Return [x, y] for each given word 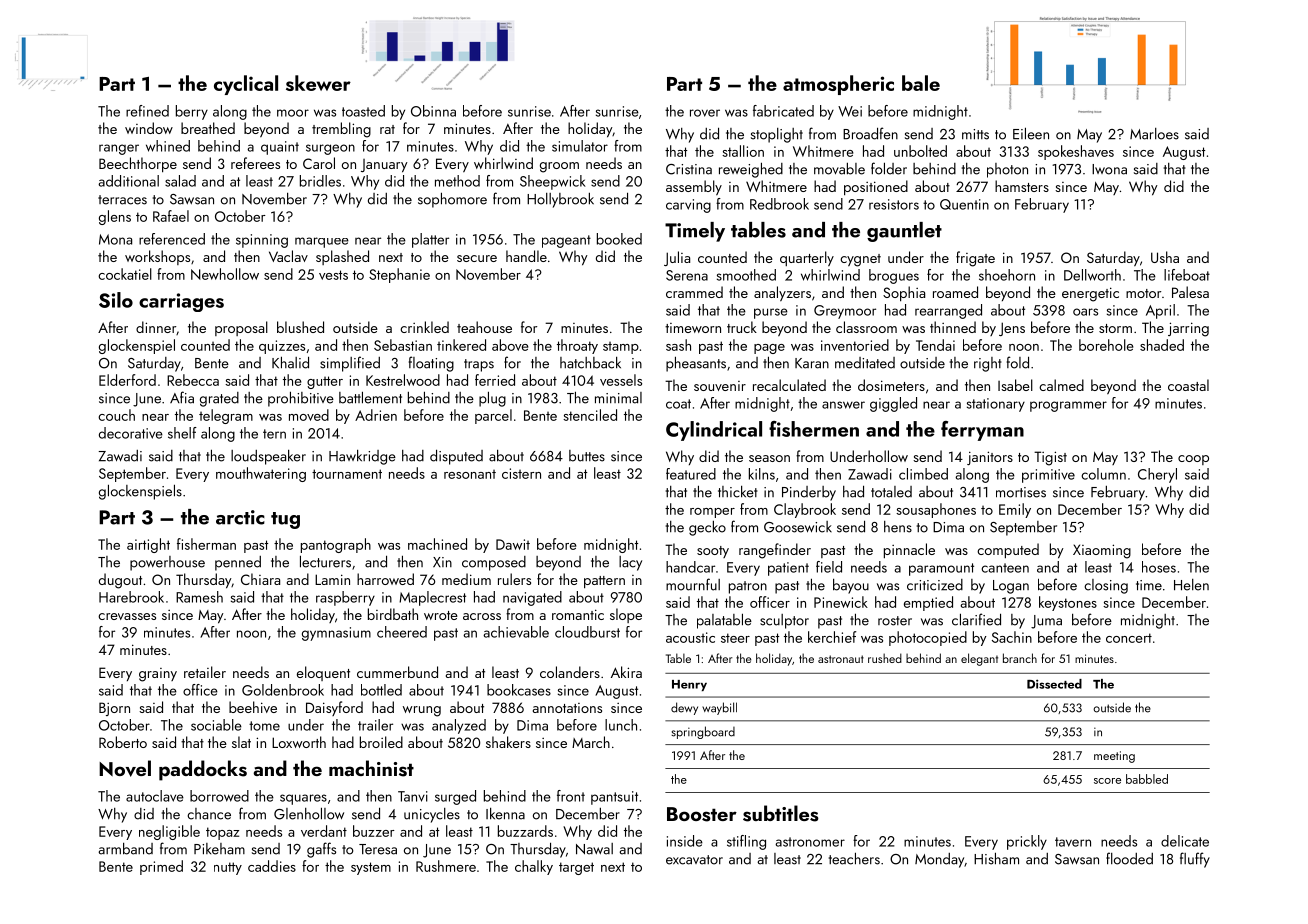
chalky [534, 867]
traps [479, 365]
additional [128, 181]
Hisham [996, 858]
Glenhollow [309, 813]
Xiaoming [1102, 551]
